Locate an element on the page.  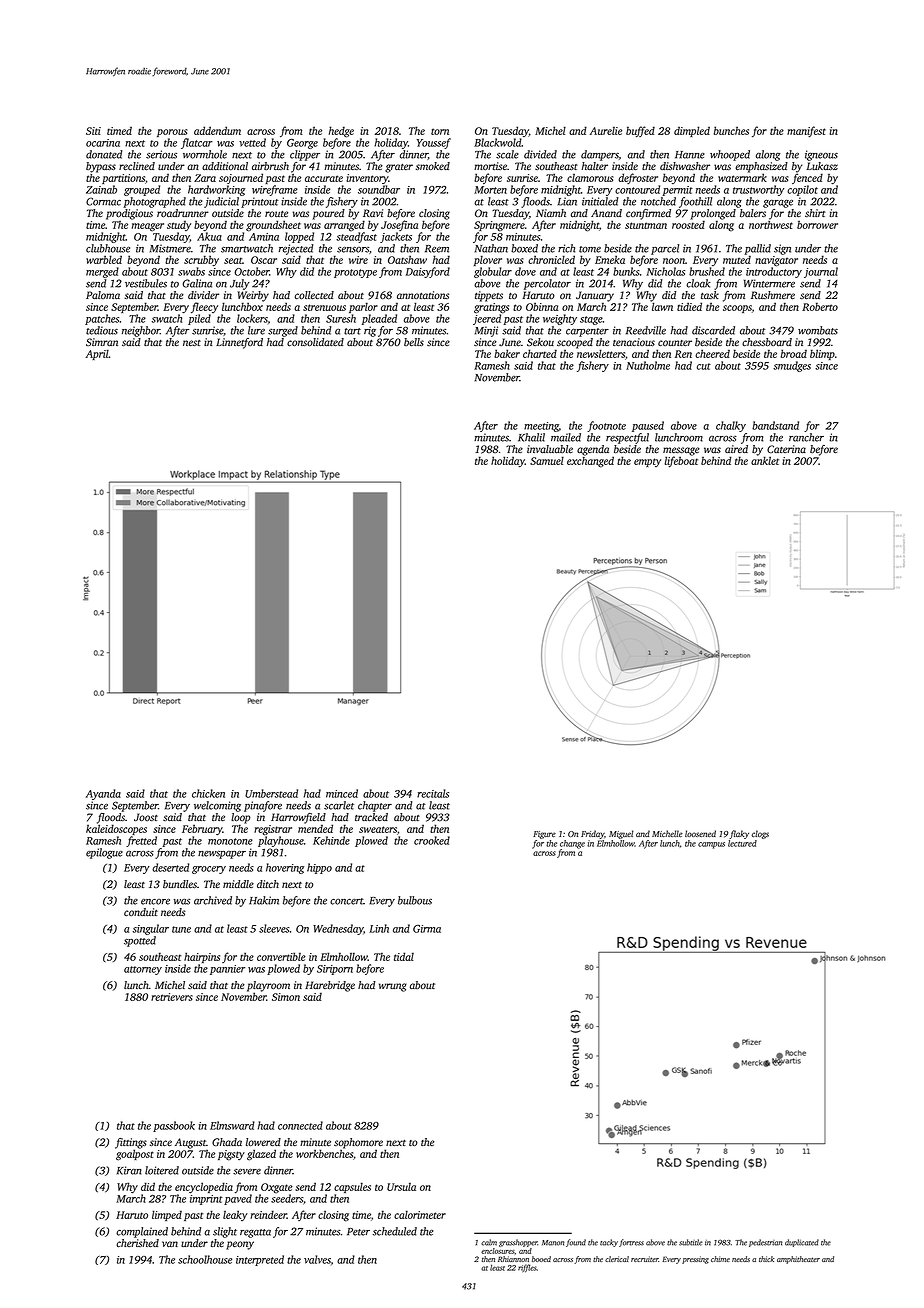
cherished is located at coordinates (137, 1243).
